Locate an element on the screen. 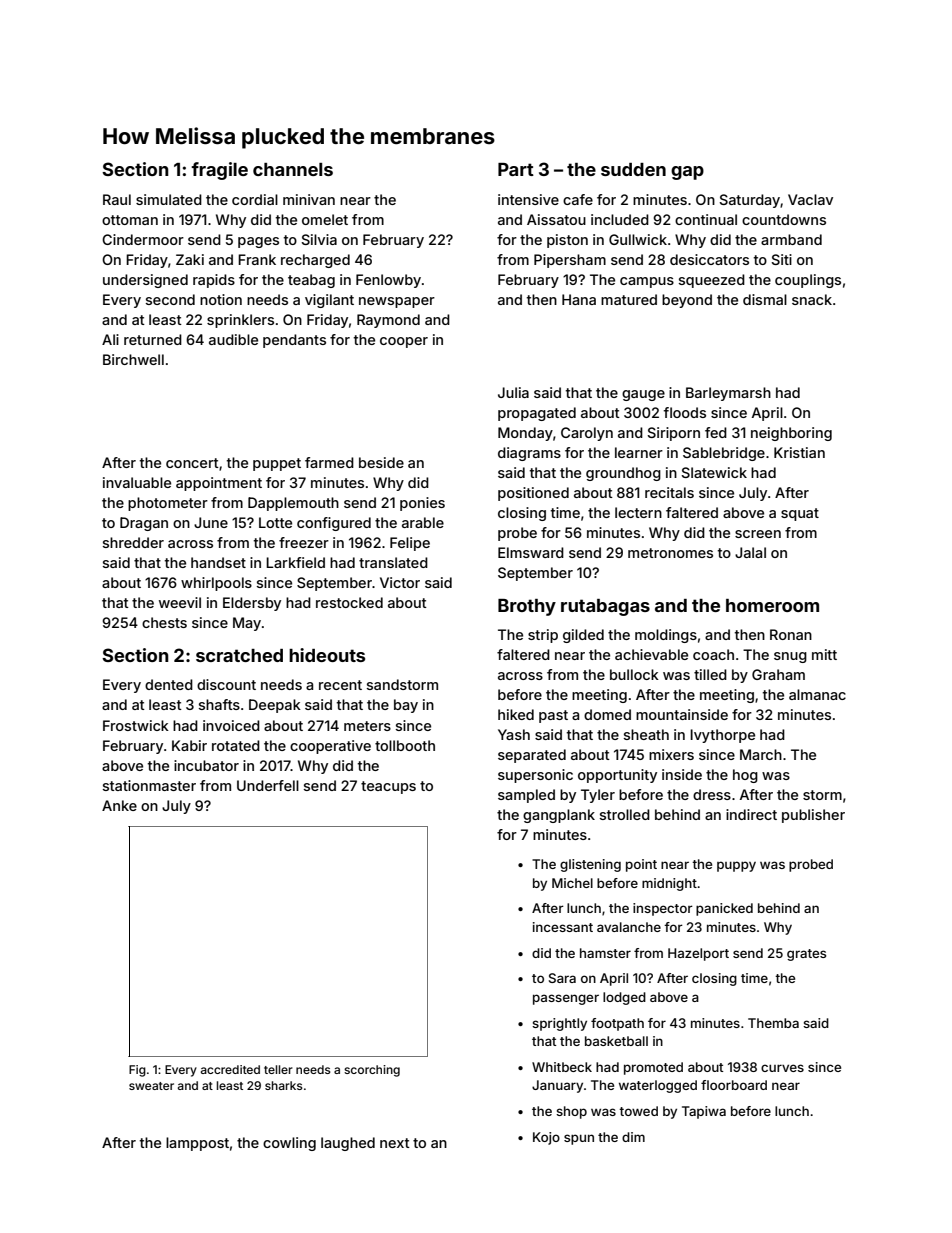  Michel is located at coordinates (572, 883).
